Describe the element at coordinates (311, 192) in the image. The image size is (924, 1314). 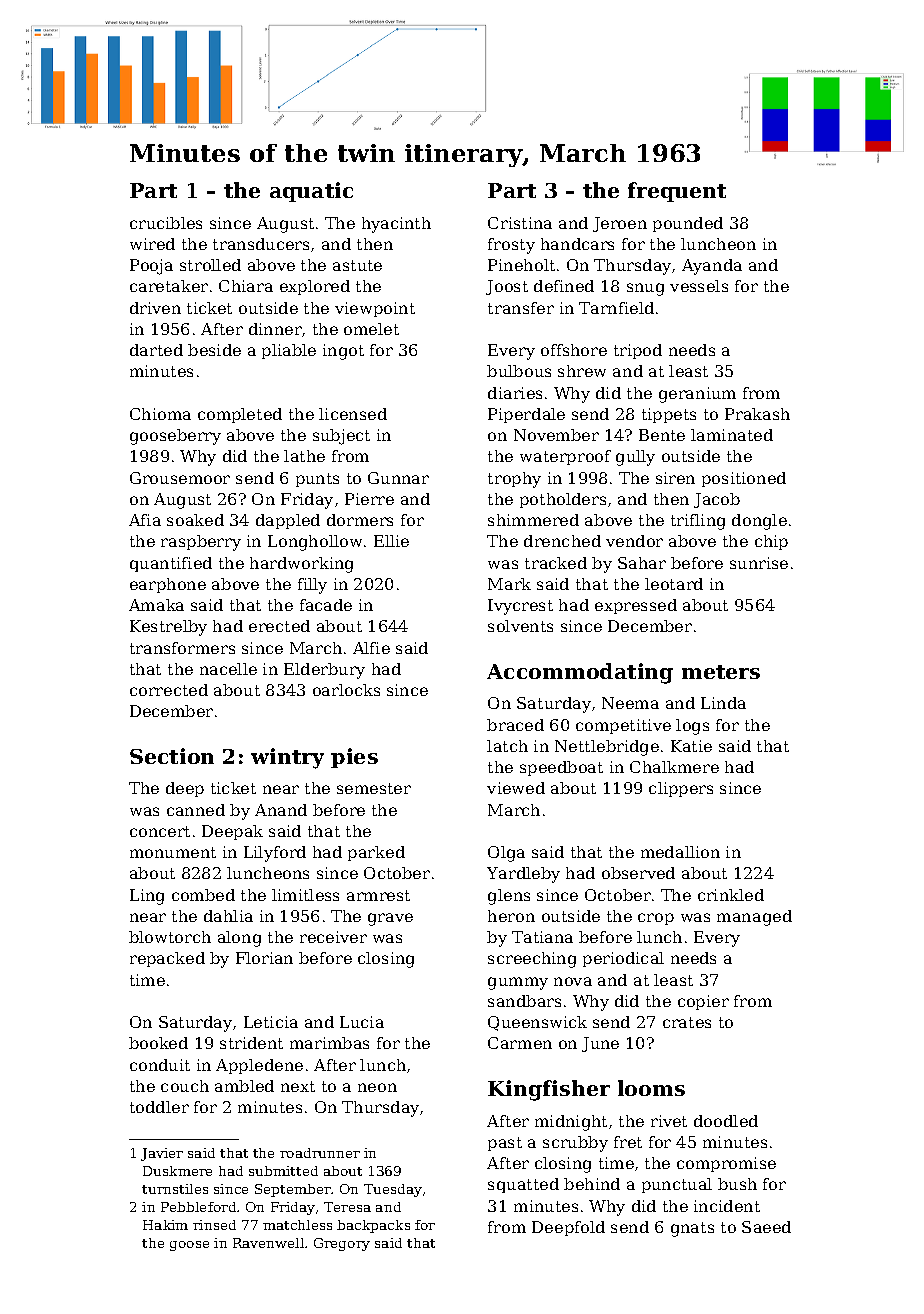
I see `aquatic` at that location.
